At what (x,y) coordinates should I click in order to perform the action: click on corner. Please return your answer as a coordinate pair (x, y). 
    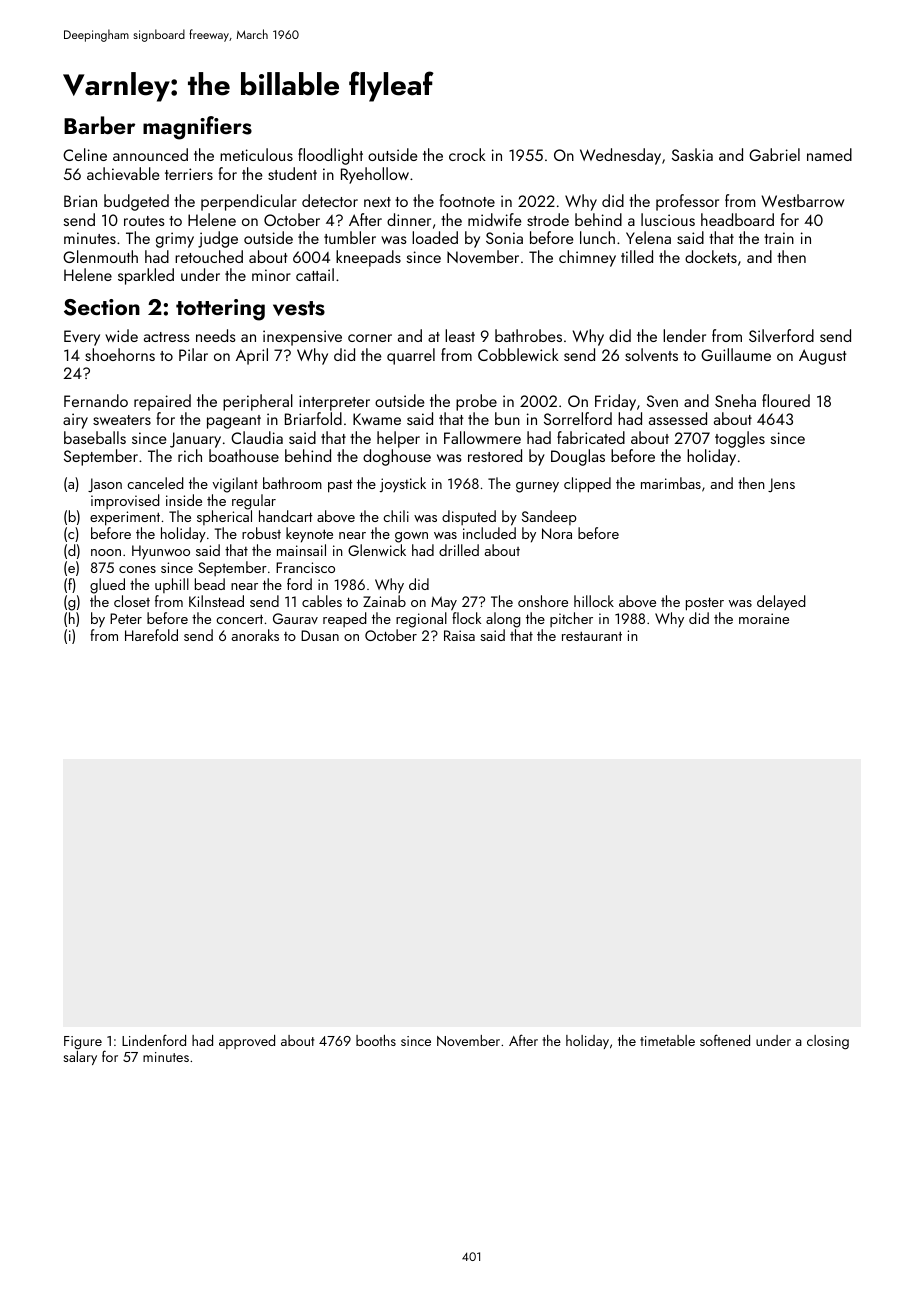
    Looking at the image, I should click on (370, 338).
